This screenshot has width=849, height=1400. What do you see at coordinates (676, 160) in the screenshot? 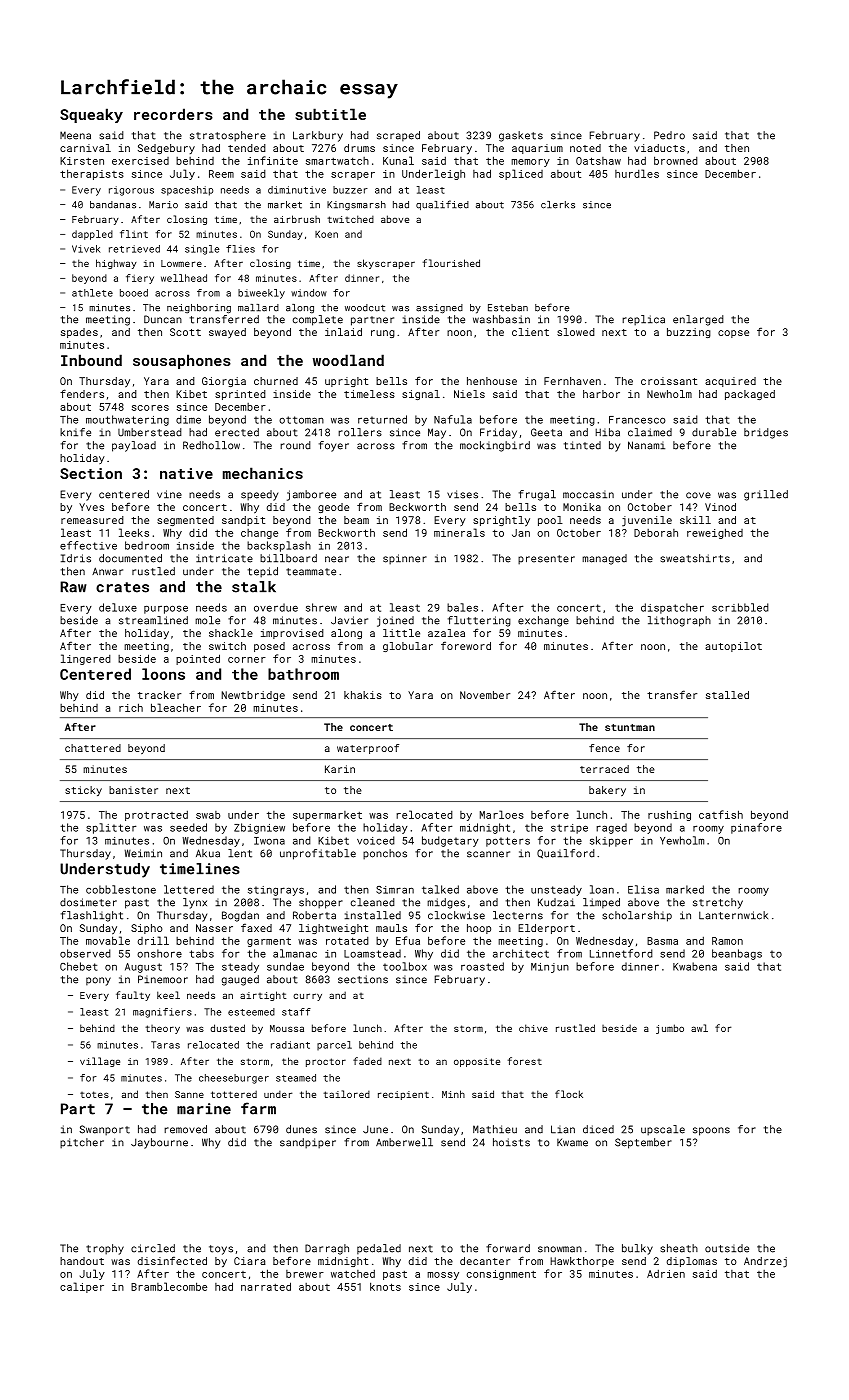
I see `browned` at bounding box center [676, 160].
